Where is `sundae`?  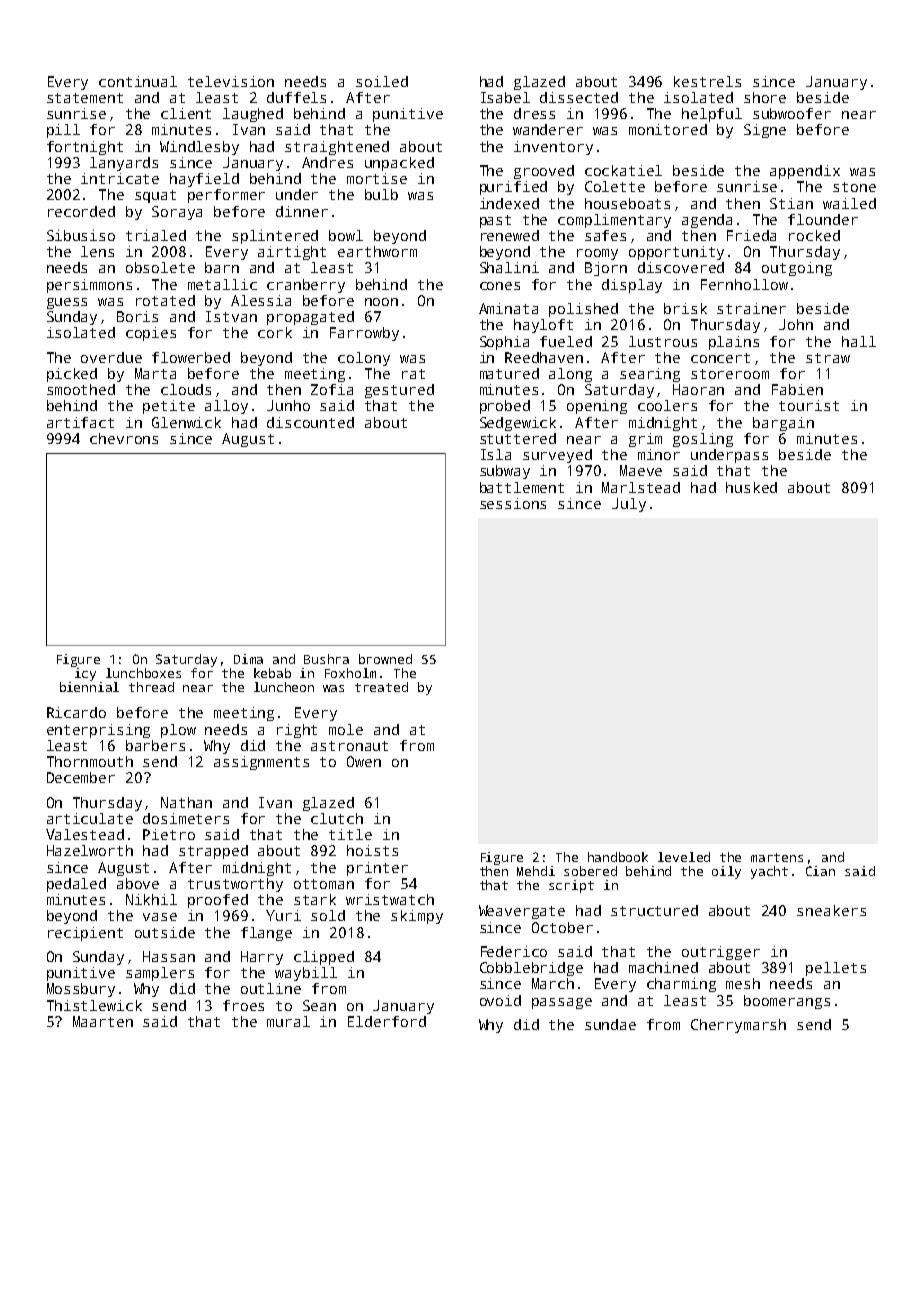
sundae is located at coordinates (610, 1024).
